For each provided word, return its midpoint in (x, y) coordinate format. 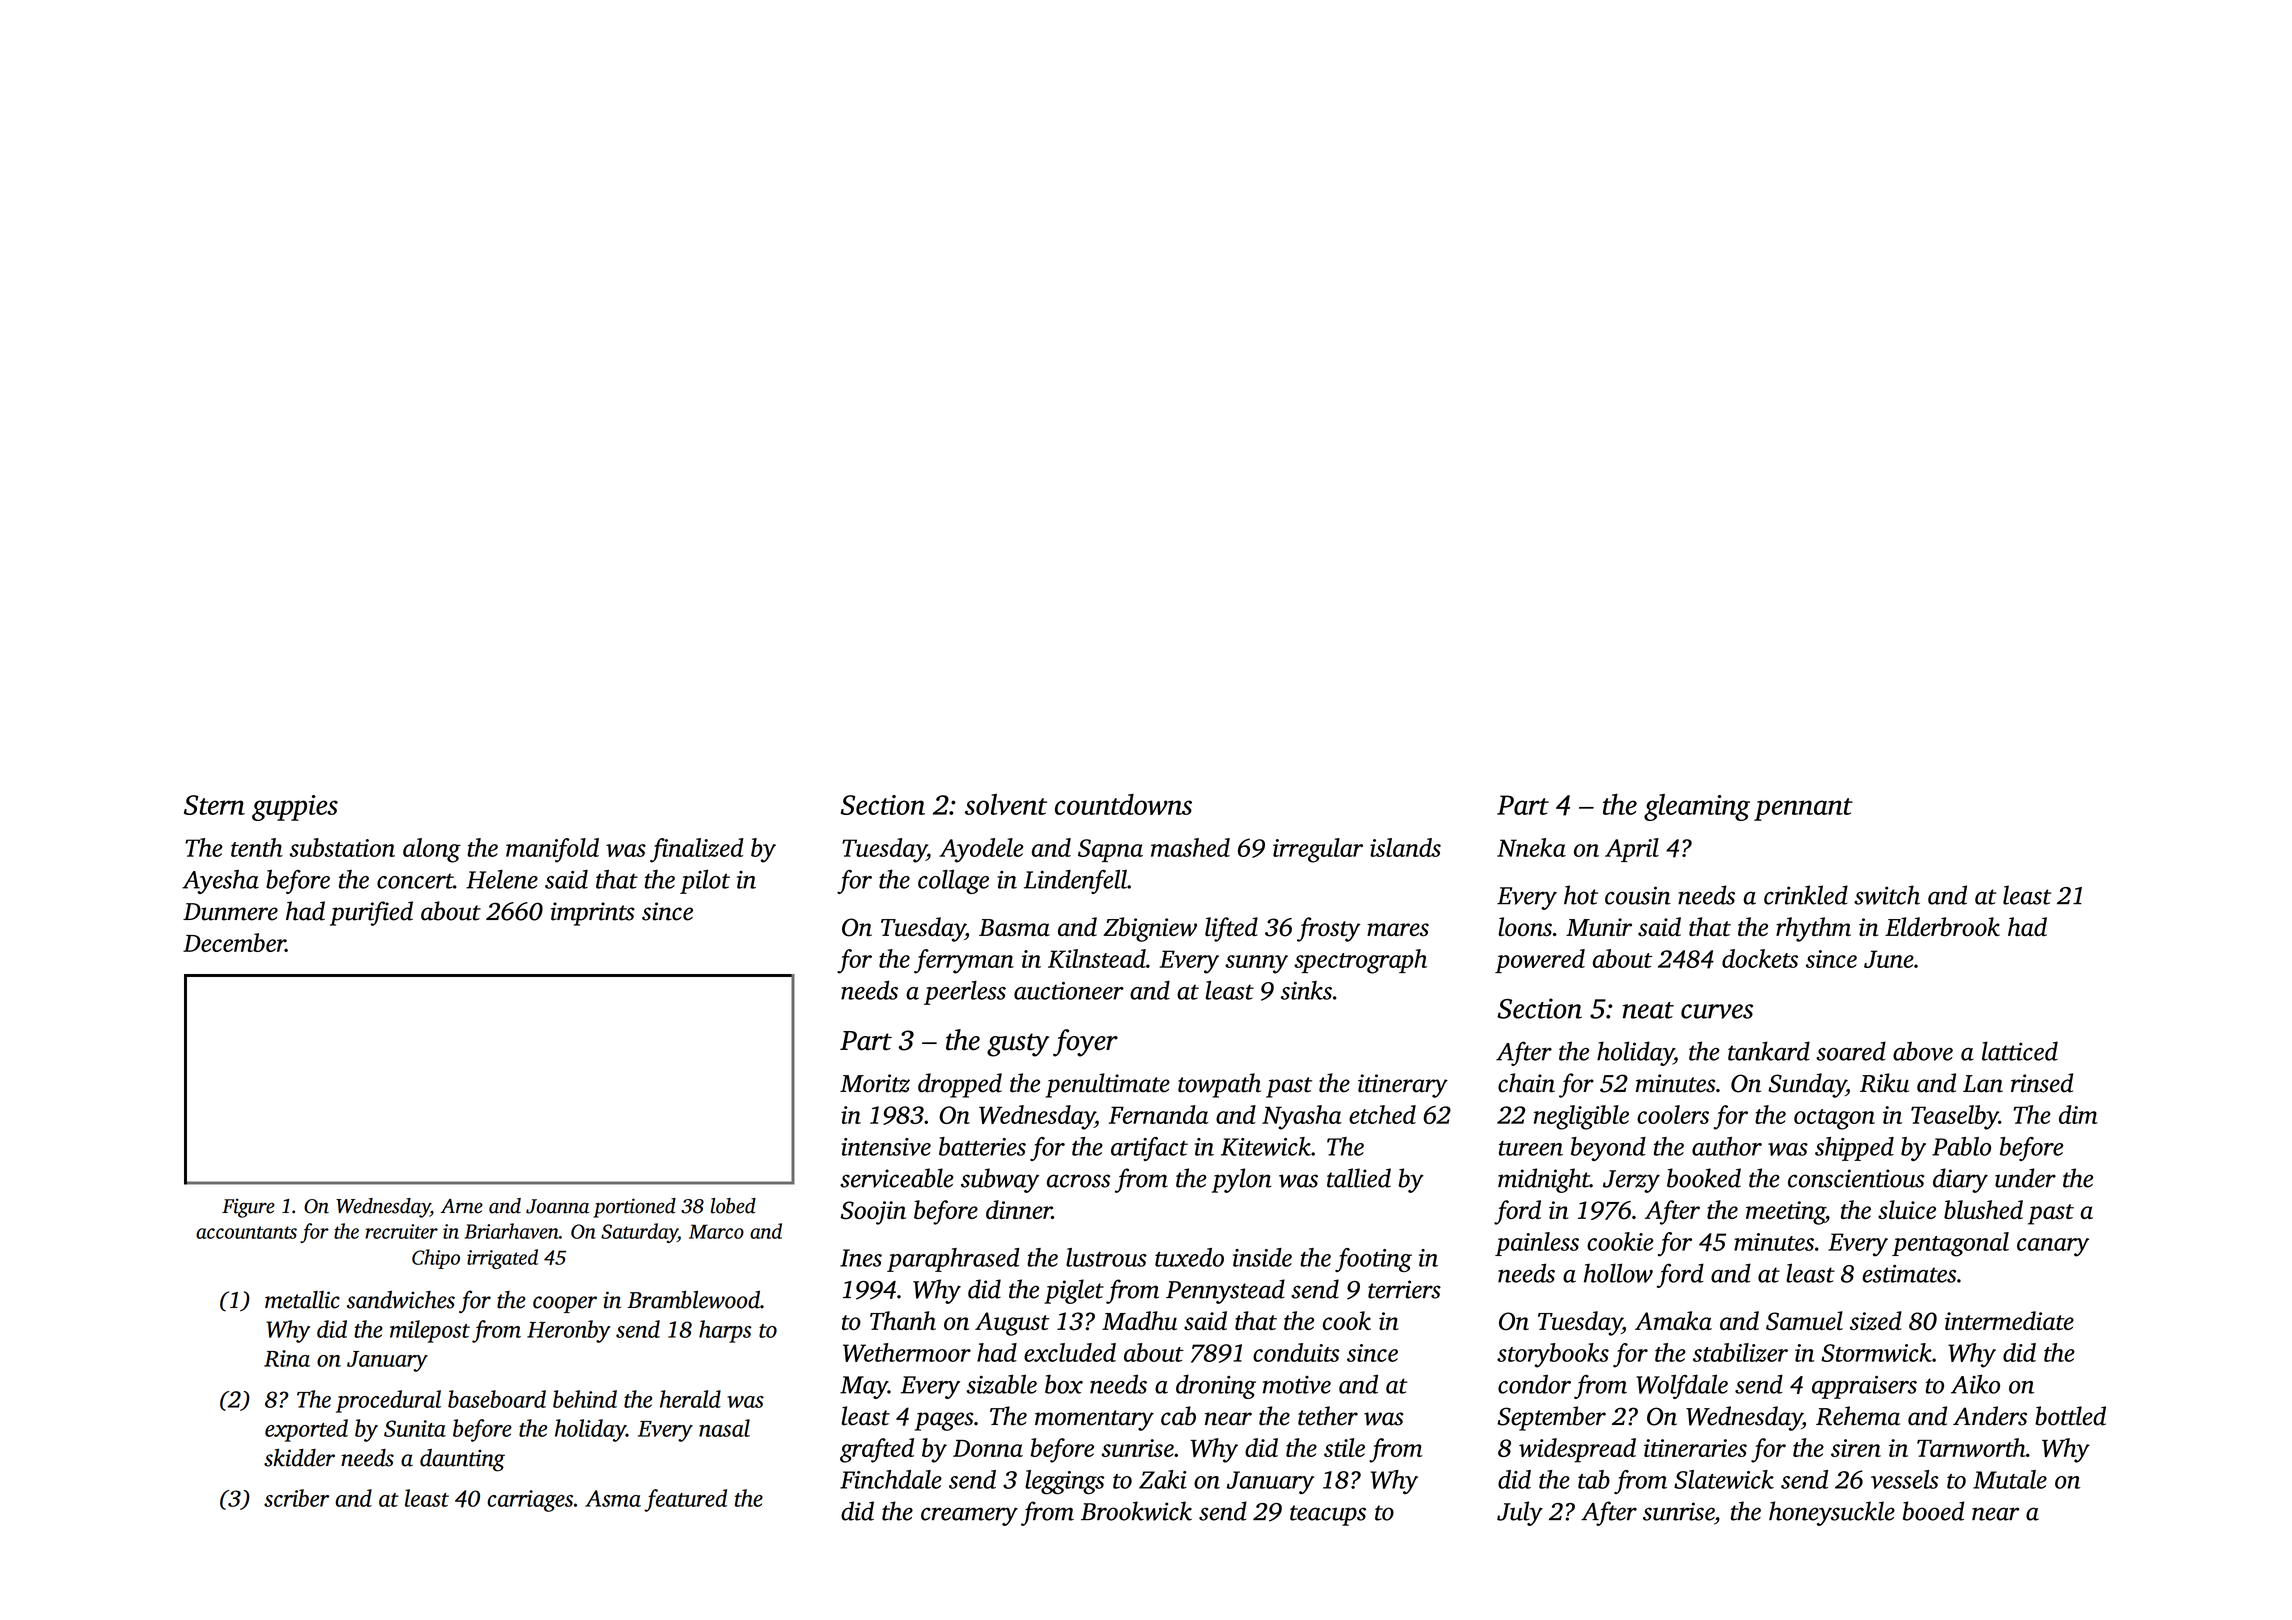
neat (1648, 1010)
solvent (1006, 804)
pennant (1803, 809)
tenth (257, 847)
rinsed (2042, 1083)
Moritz (875, 1083)
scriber (296, 1498)
